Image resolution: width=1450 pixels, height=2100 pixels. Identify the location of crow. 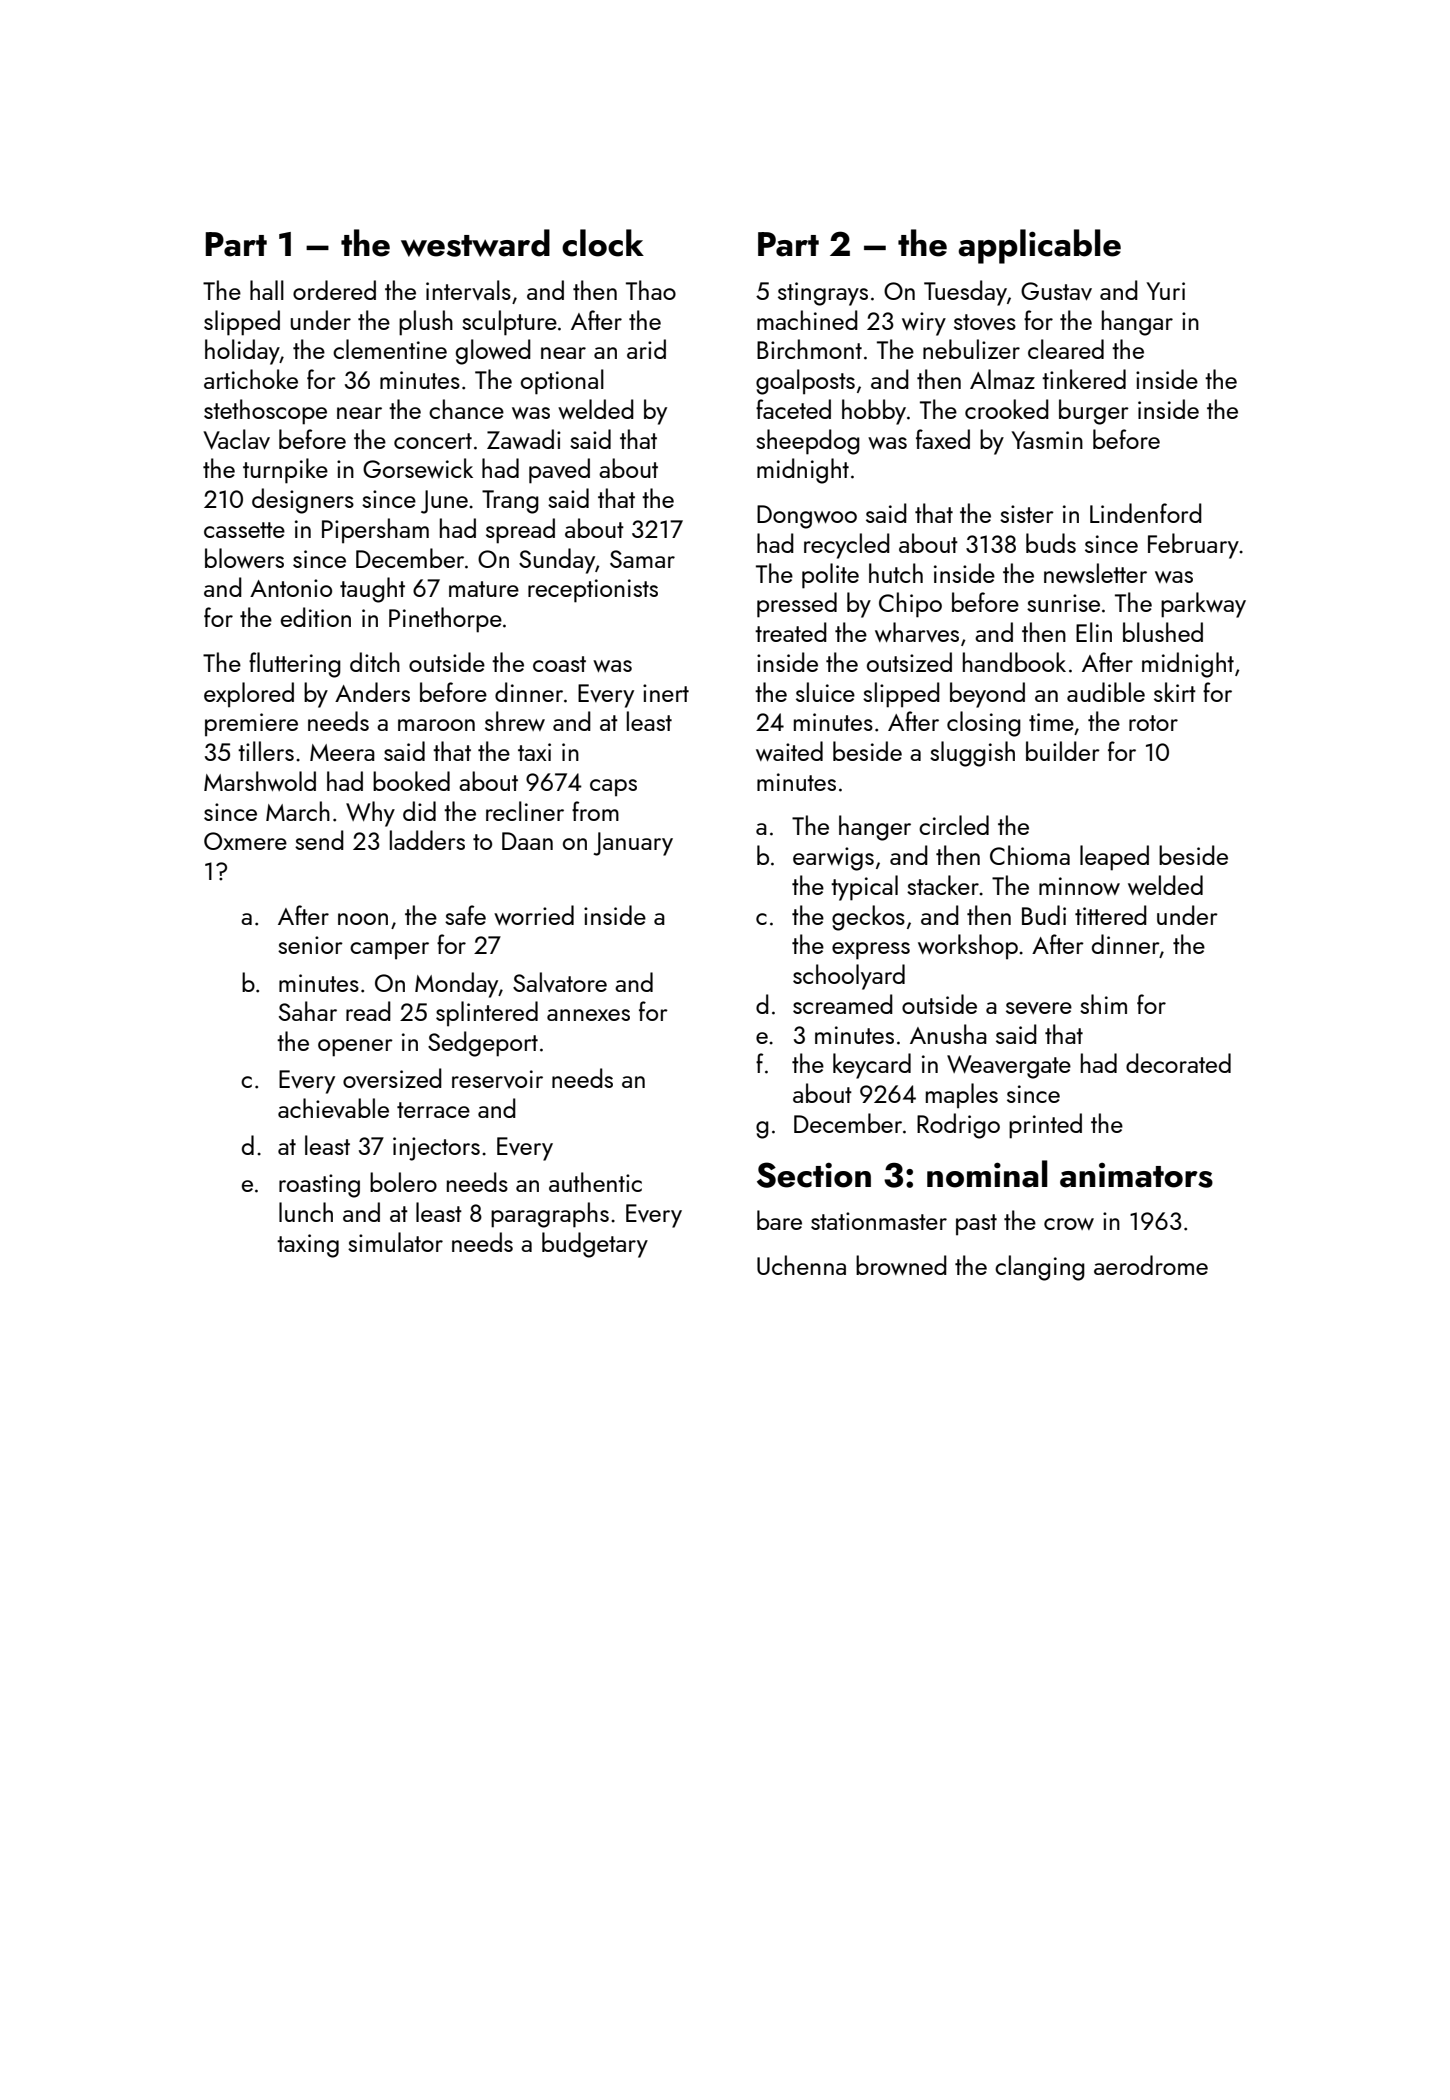
(1069, 1224).
